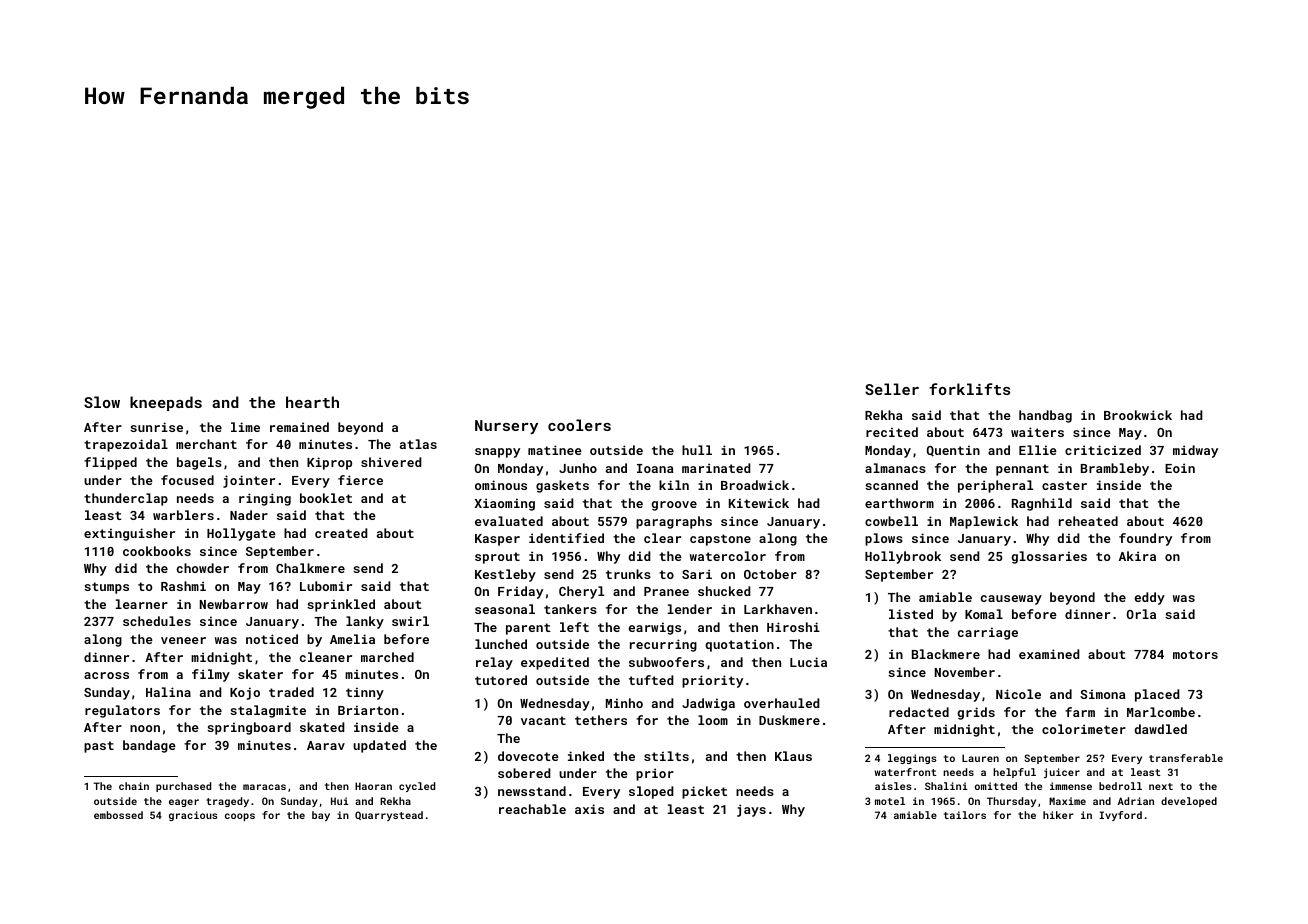 The image size is (1308, 924). What do you see at coordinates (720, 540) in the page?
I see `capstone` at bounding box center [720, 540].
